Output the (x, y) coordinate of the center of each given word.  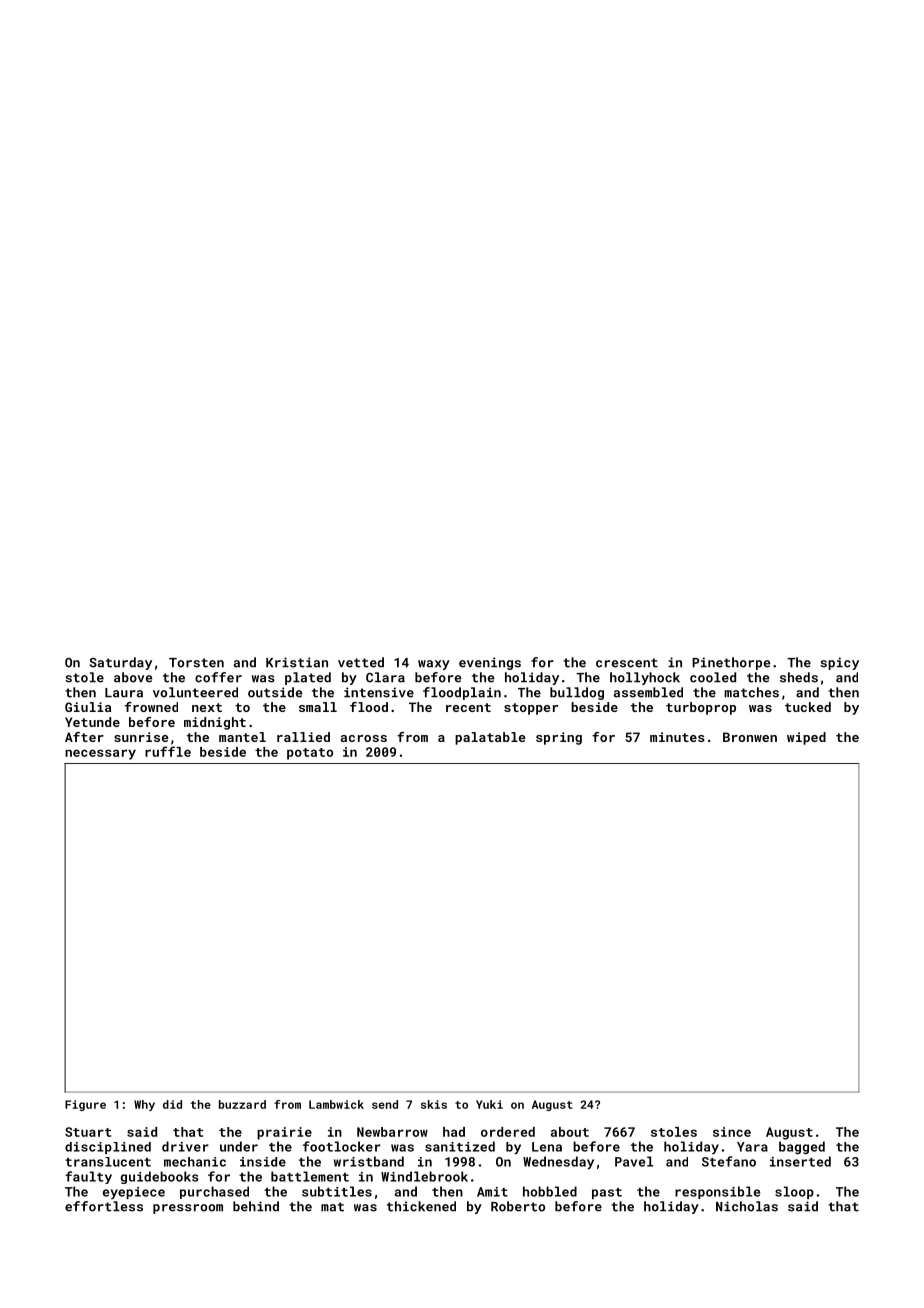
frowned (151, 707)
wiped (806, 738)
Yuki (489, 1104)
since (732, 1132)
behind (256, 1206)
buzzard (242, 1104)
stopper (531, 709)
